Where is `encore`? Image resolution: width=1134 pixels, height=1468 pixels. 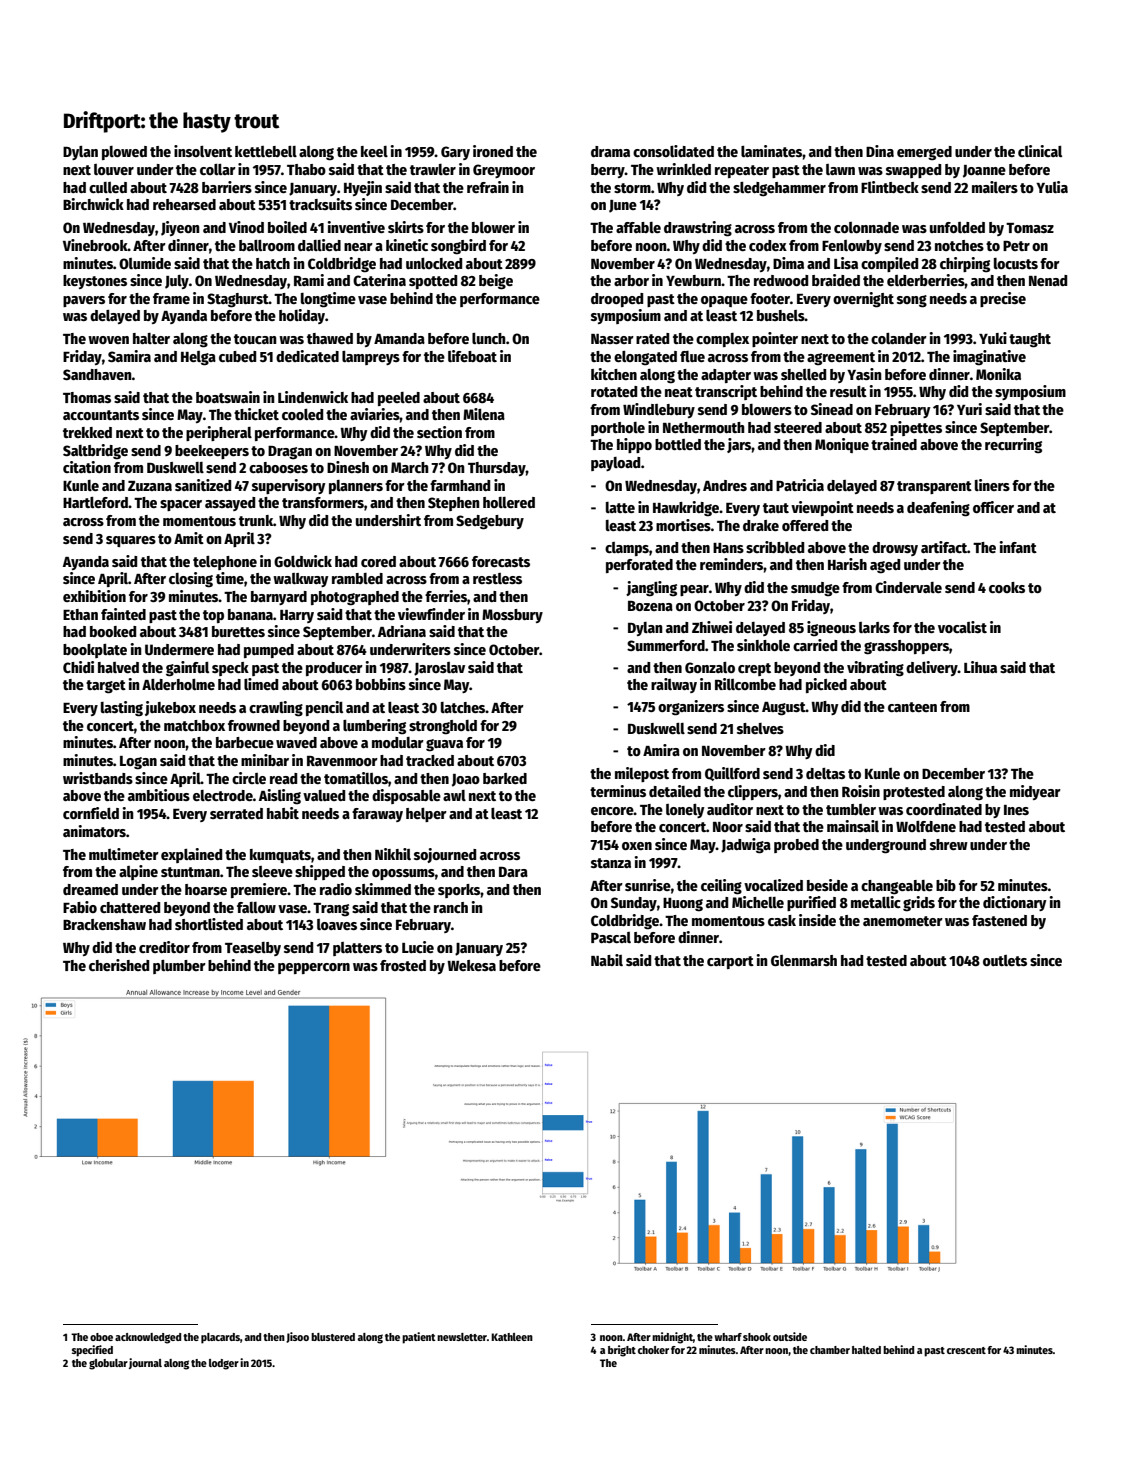
encore is located at coordinates (612, 811).
